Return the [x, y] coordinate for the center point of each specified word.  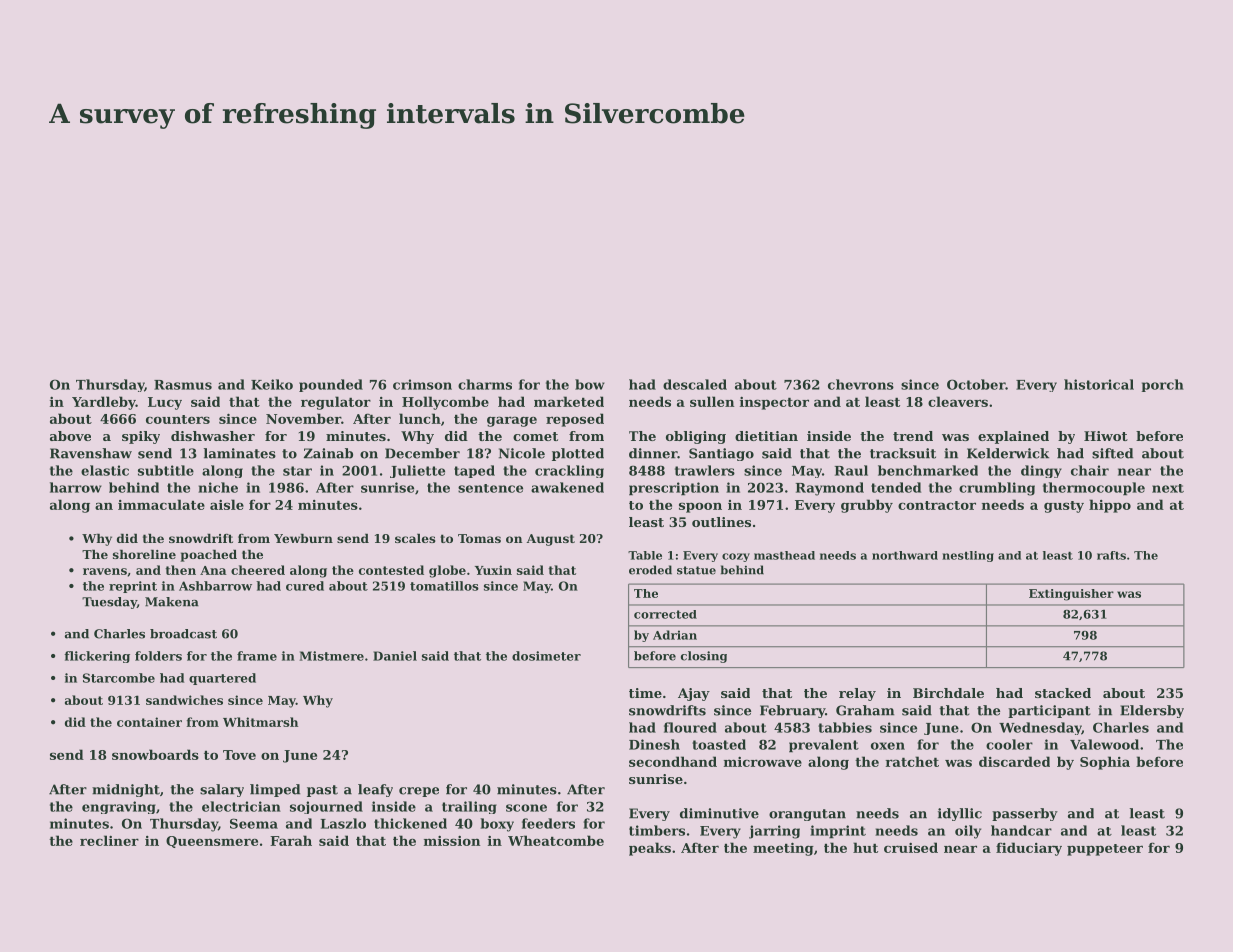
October [976, 384]
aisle [227, 504]
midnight [126, 790]
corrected [665, 614]
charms [485, 384]
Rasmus [183, 385]
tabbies [845, 727]
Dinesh [654, 744]
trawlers [705, 470]
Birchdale [948, 693]
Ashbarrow [215, 586]
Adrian [675, 635]
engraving [119, 807]
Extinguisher [1071, 595]
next [1168, 488]
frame [257, 656]
